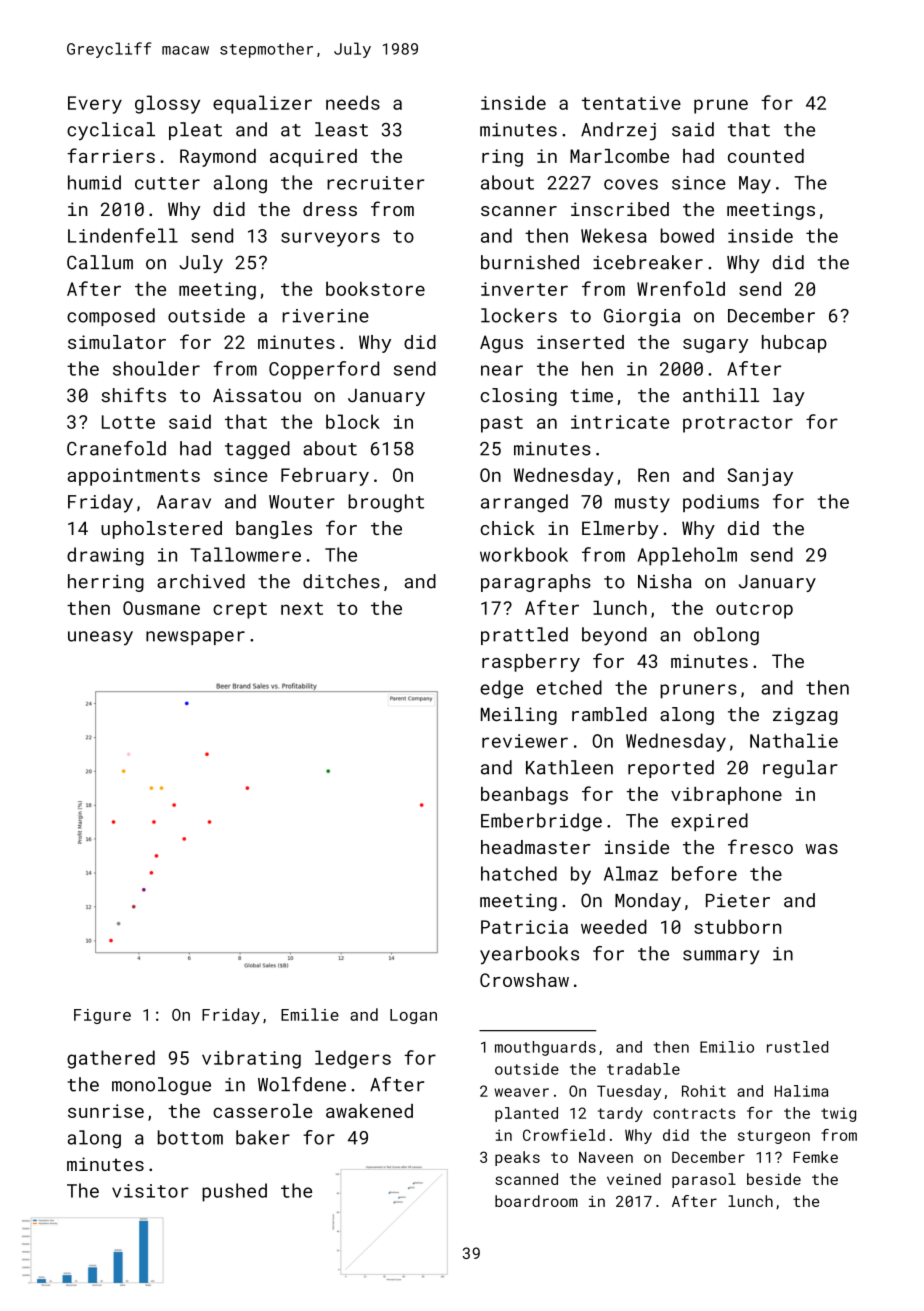  Describe the element at coordinates (766, 156) in the screenshot. I see `counted` at that location.
